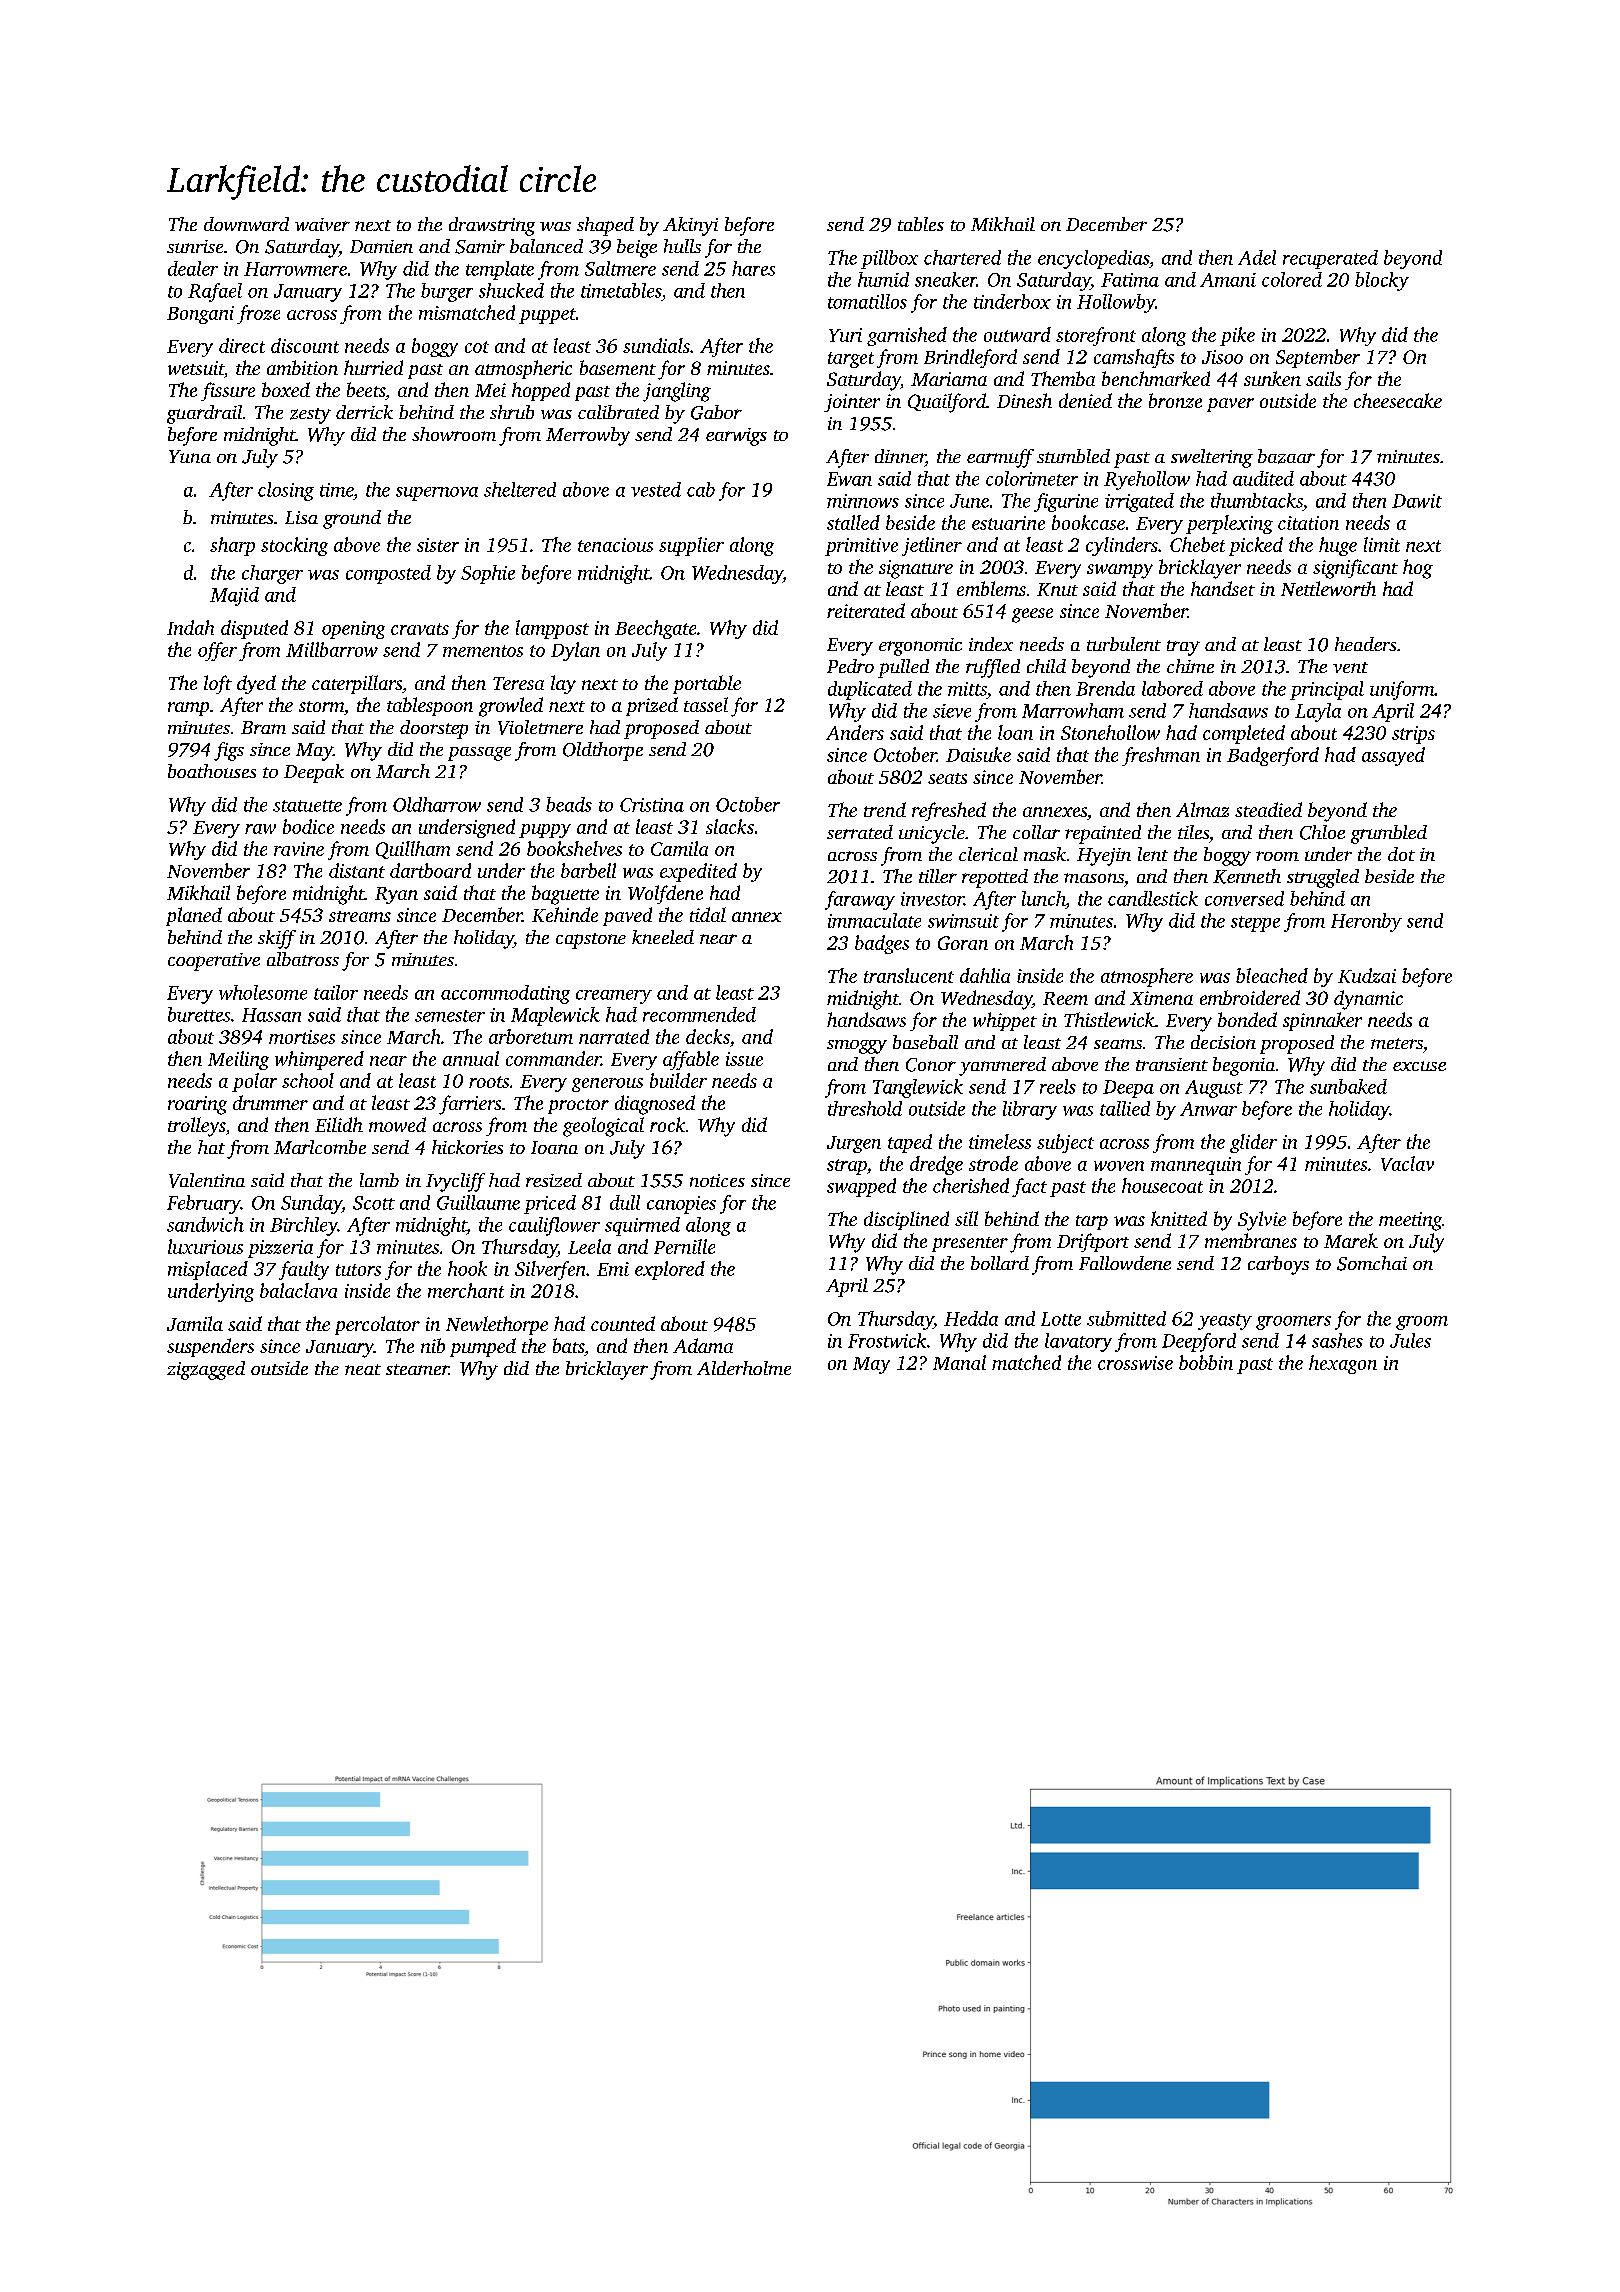 The width and height of the screenshot is (1620, 2292). What do you see at coordinates (238, 1060) in the screenshot?
I see `Meiling` at bounding box center [238, 1060].
